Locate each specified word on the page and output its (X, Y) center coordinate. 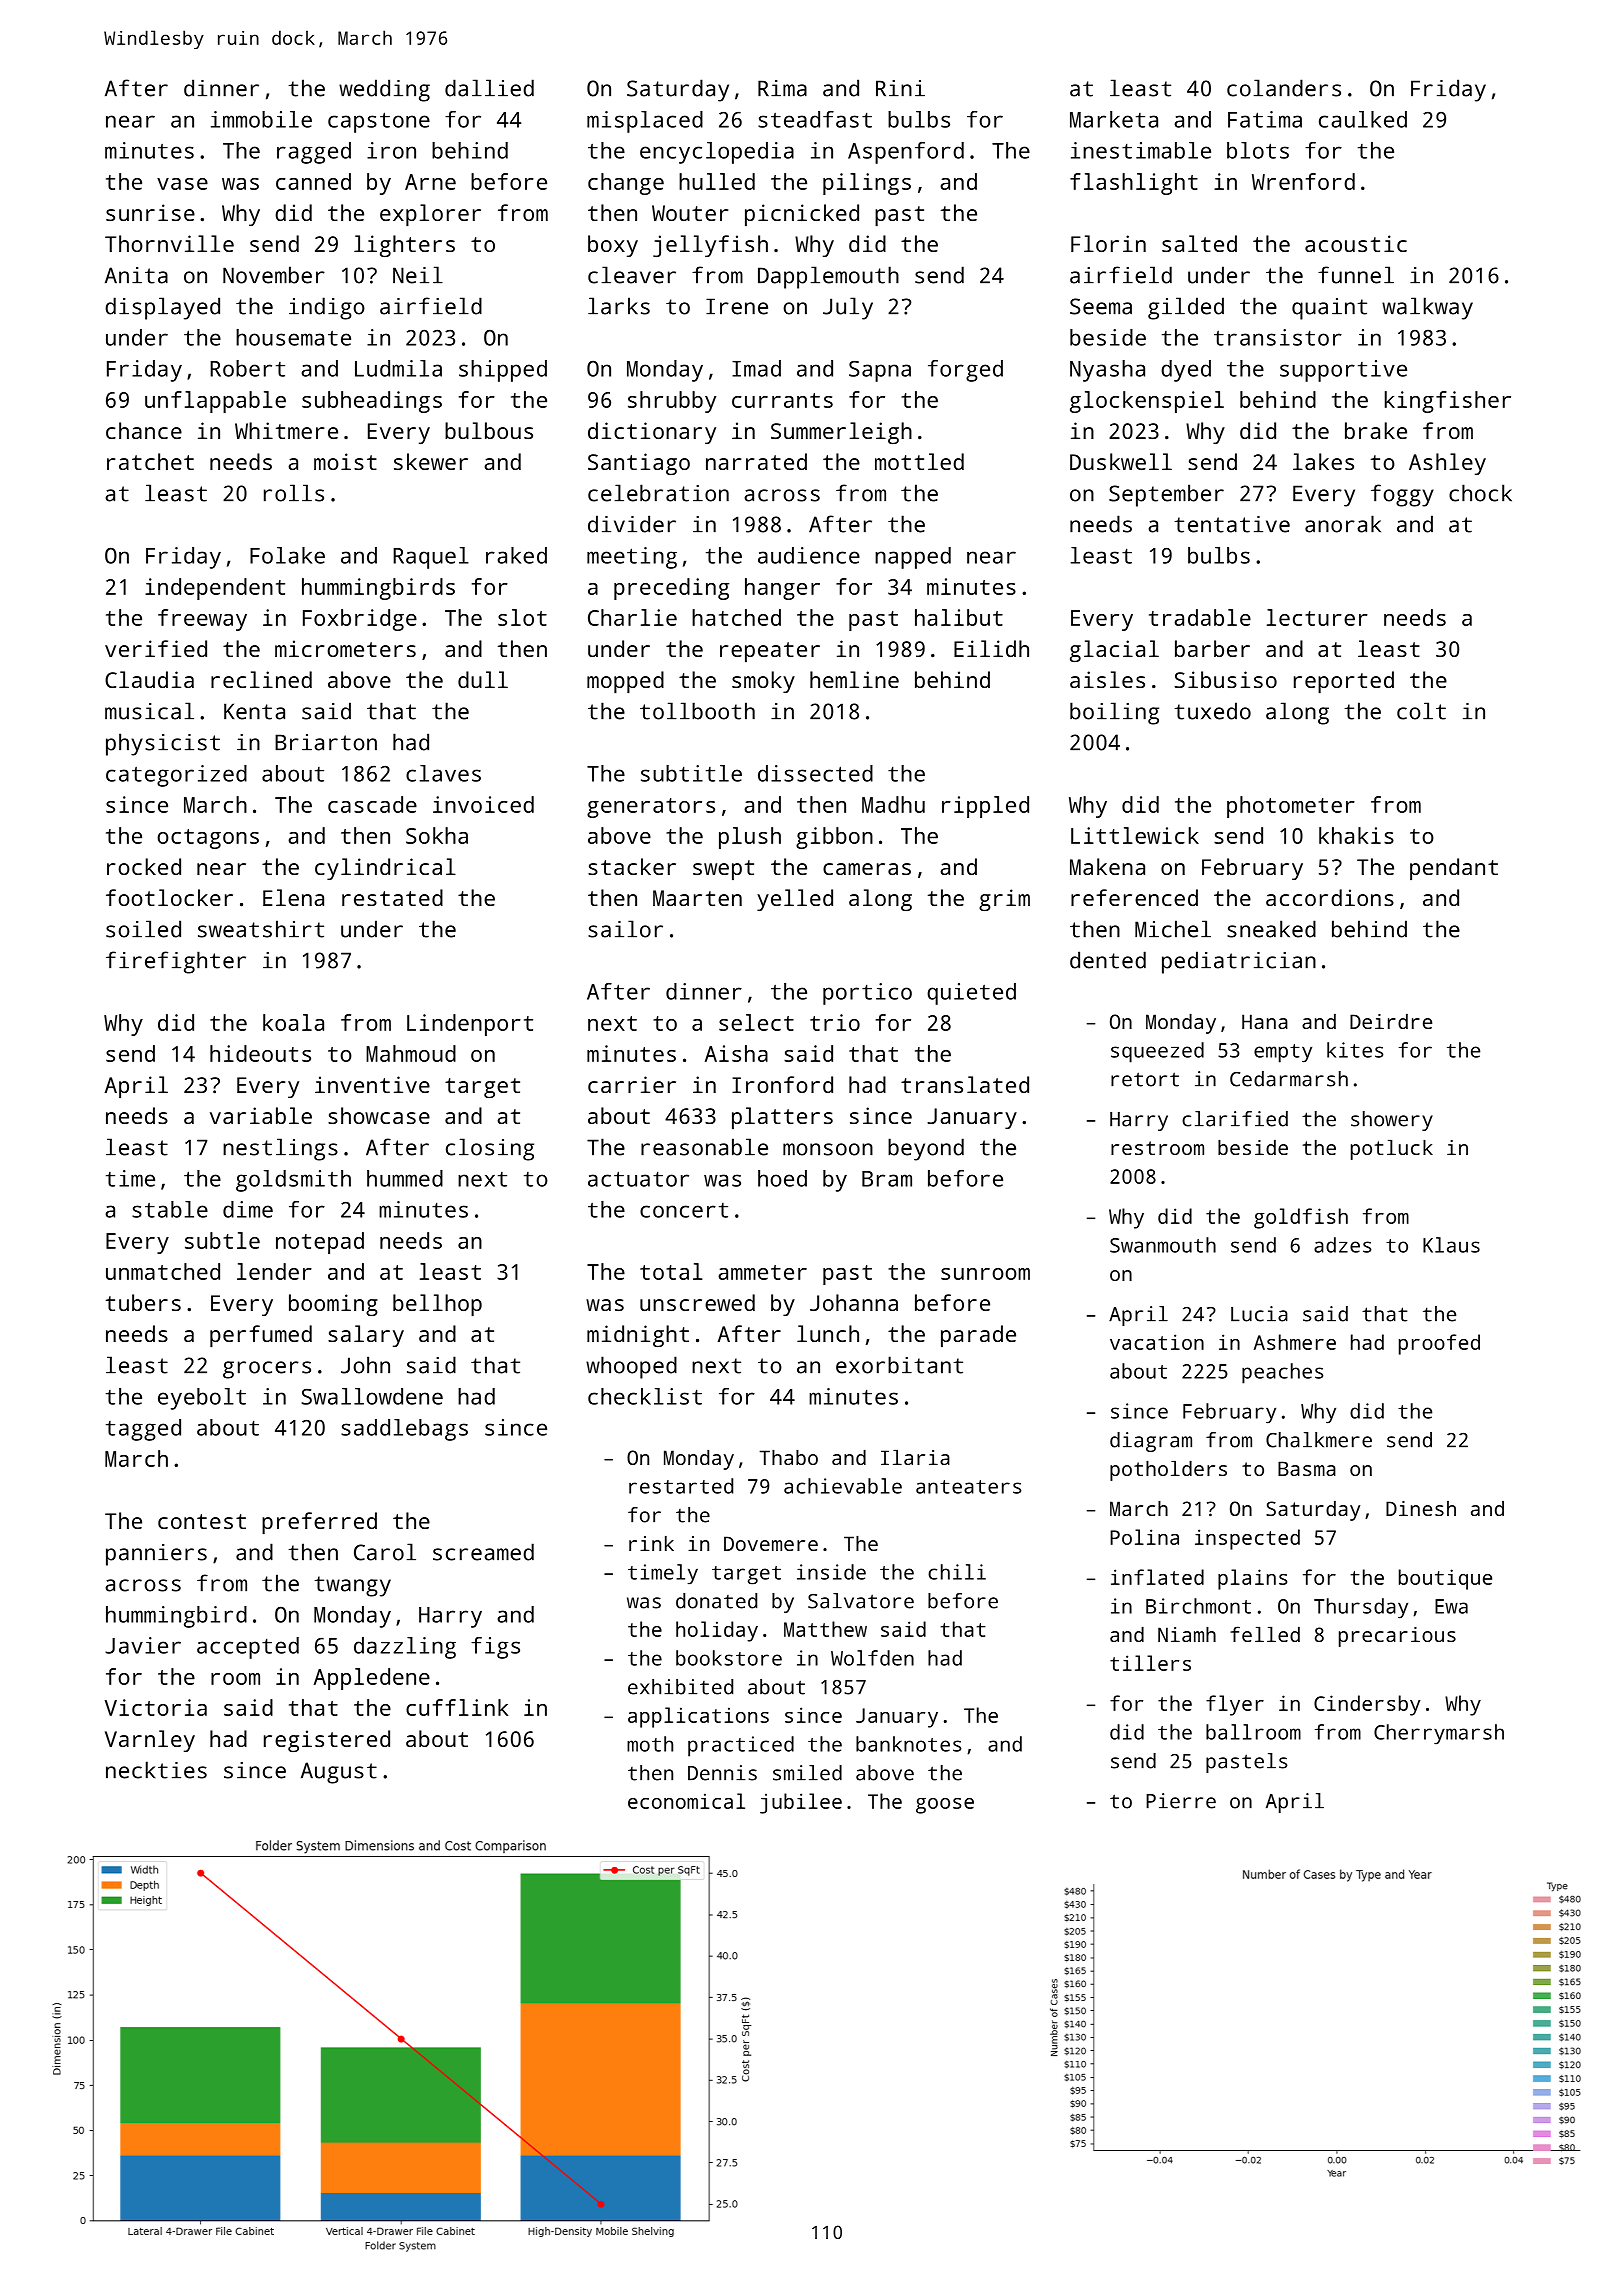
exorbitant (899, 1365)
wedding (384, 90)
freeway (202, 620)
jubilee (801, 1803)
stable (170, 1209)
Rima (782, 88)
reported (1344, 682)
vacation (1157, 1342)
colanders (1284, 88)
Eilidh (991, 648)
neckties (156, 1770)
